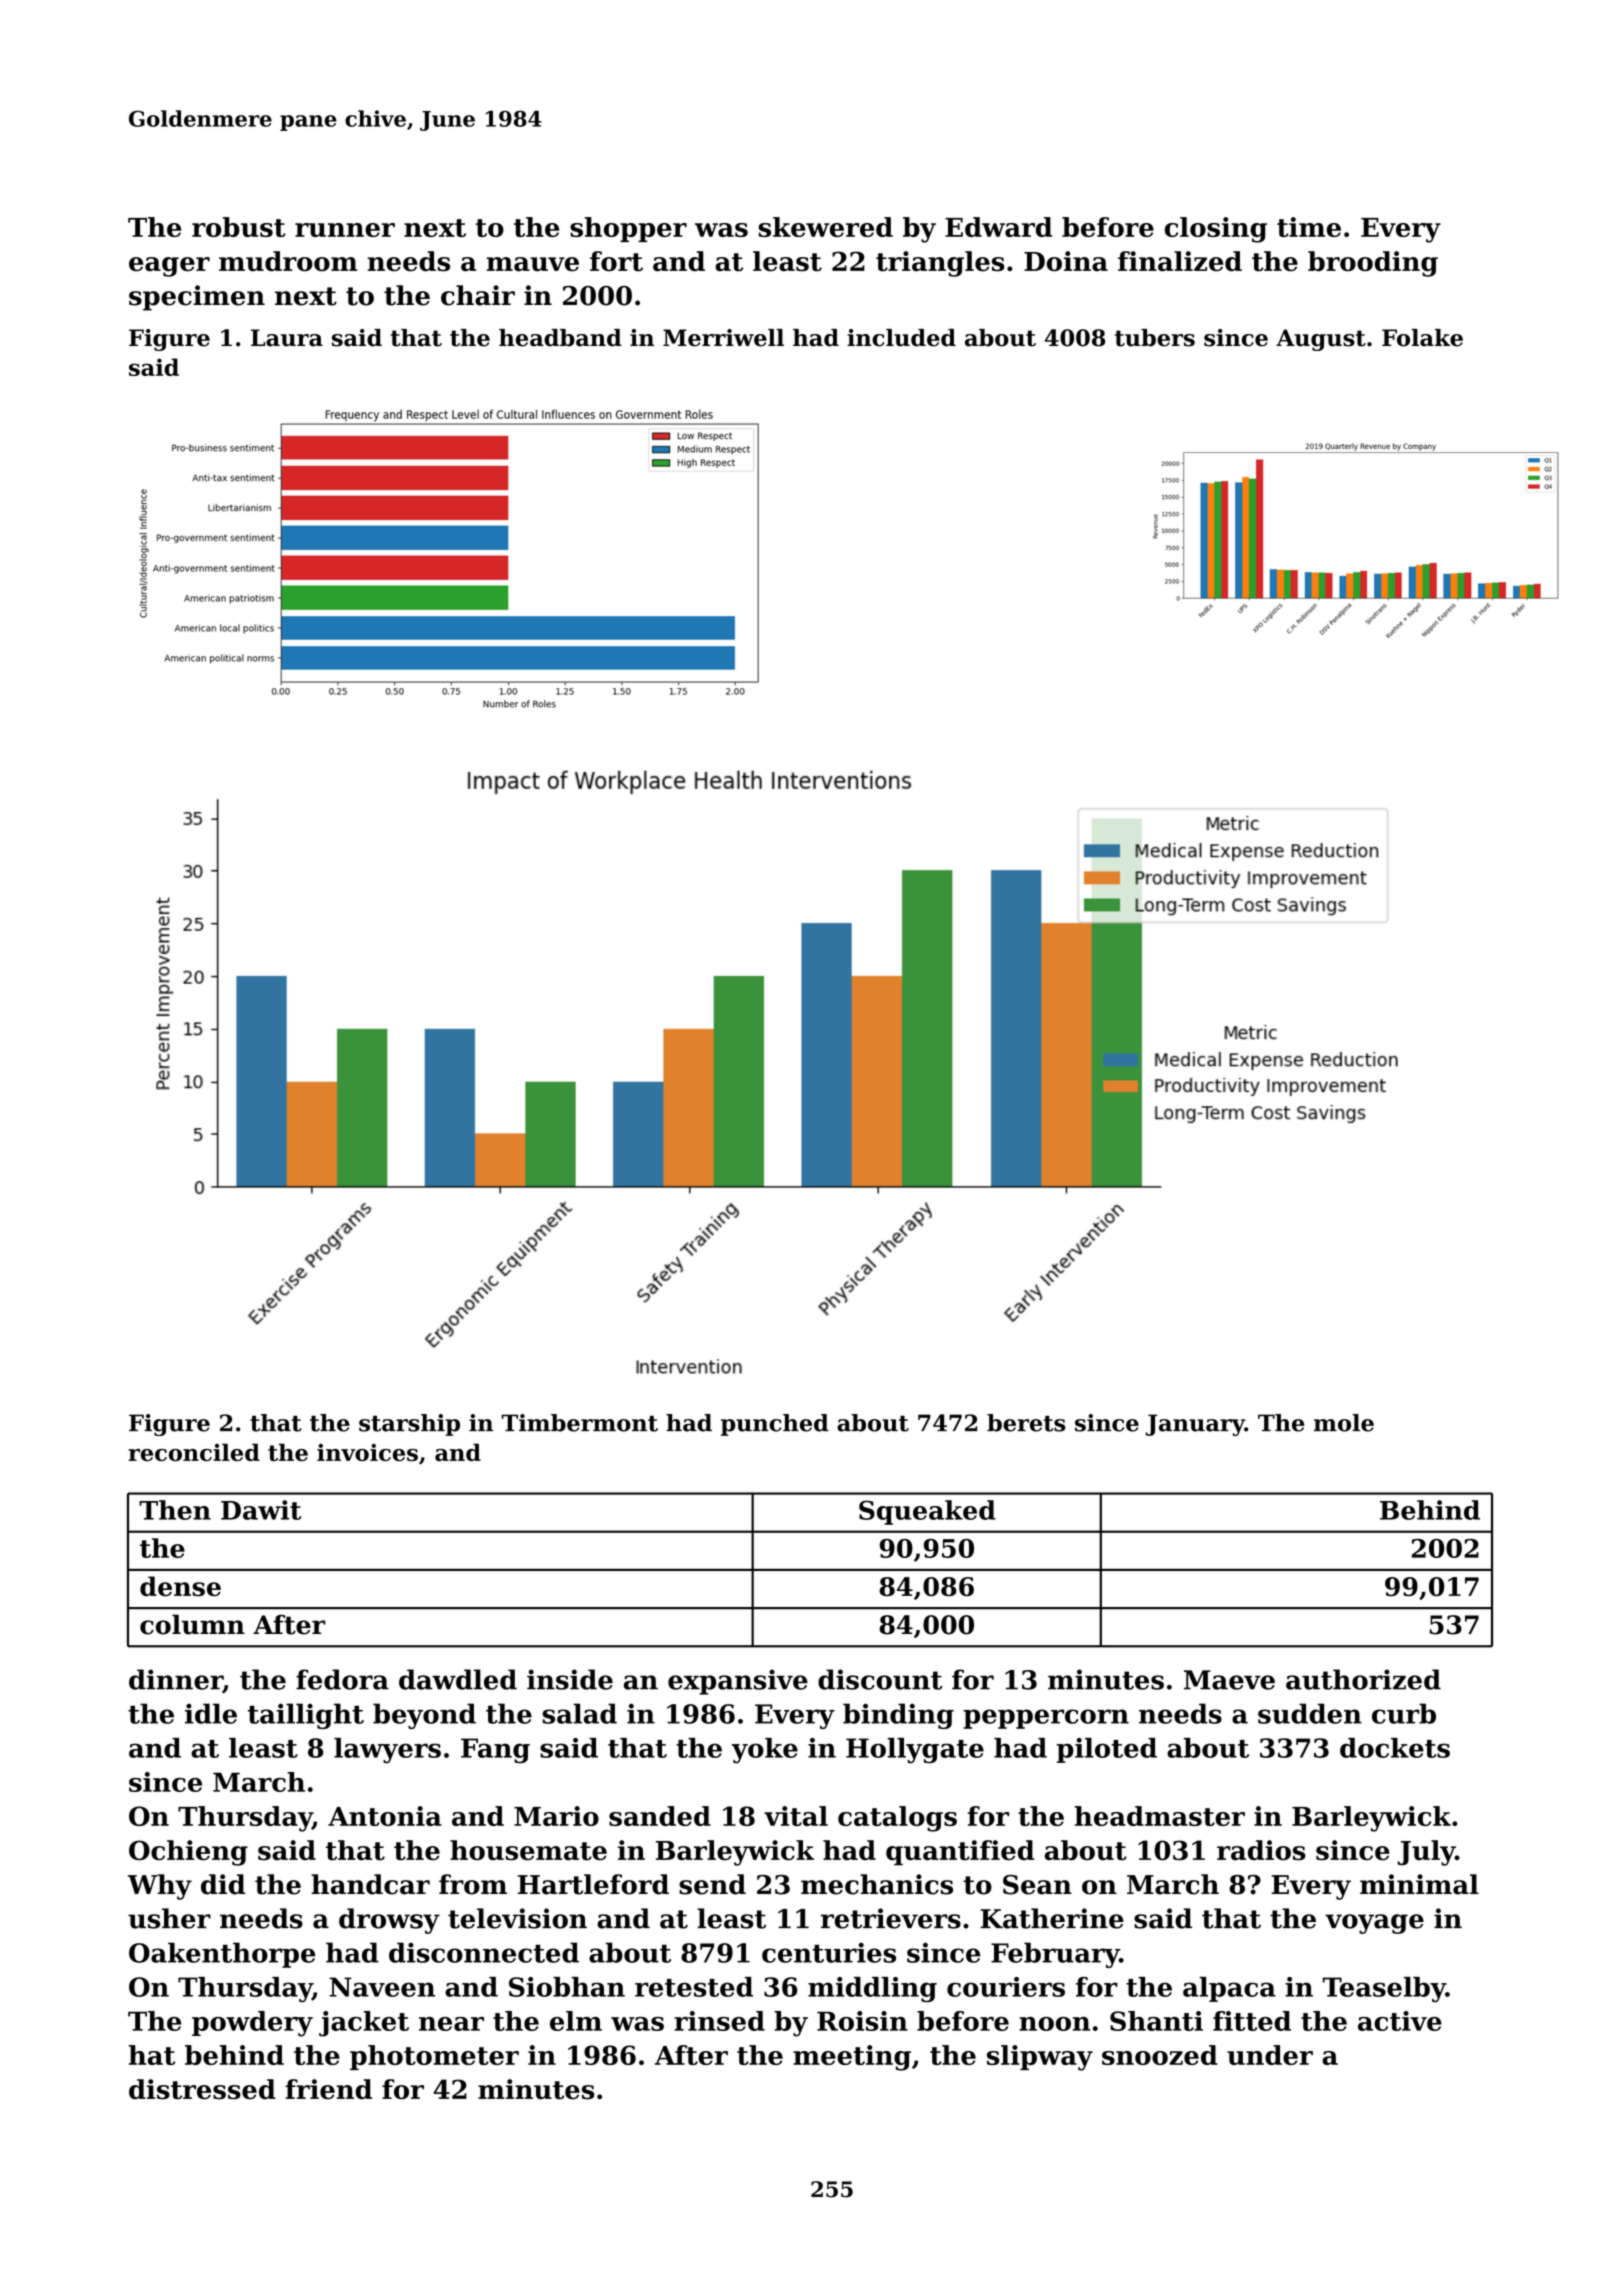 This document has height=2292, width=1620. I want to click on tubers, so click(1155, 338).
